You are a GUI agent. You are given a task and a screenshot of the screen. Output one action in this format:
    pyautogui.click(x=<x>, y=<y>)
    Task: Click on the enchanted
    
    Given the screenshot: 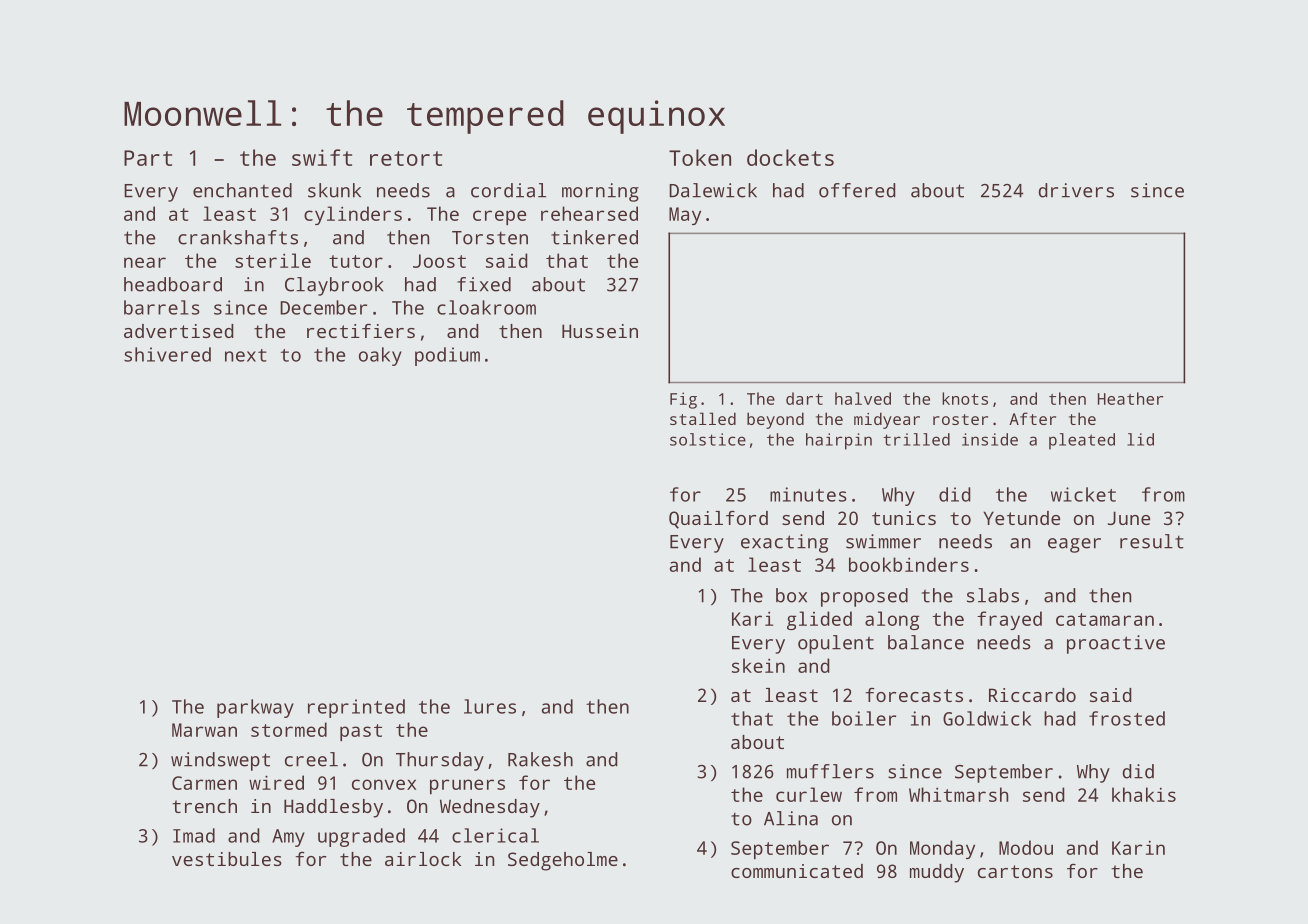 What is the action you would take?
    pyautogui.click(x=242, y=190)
